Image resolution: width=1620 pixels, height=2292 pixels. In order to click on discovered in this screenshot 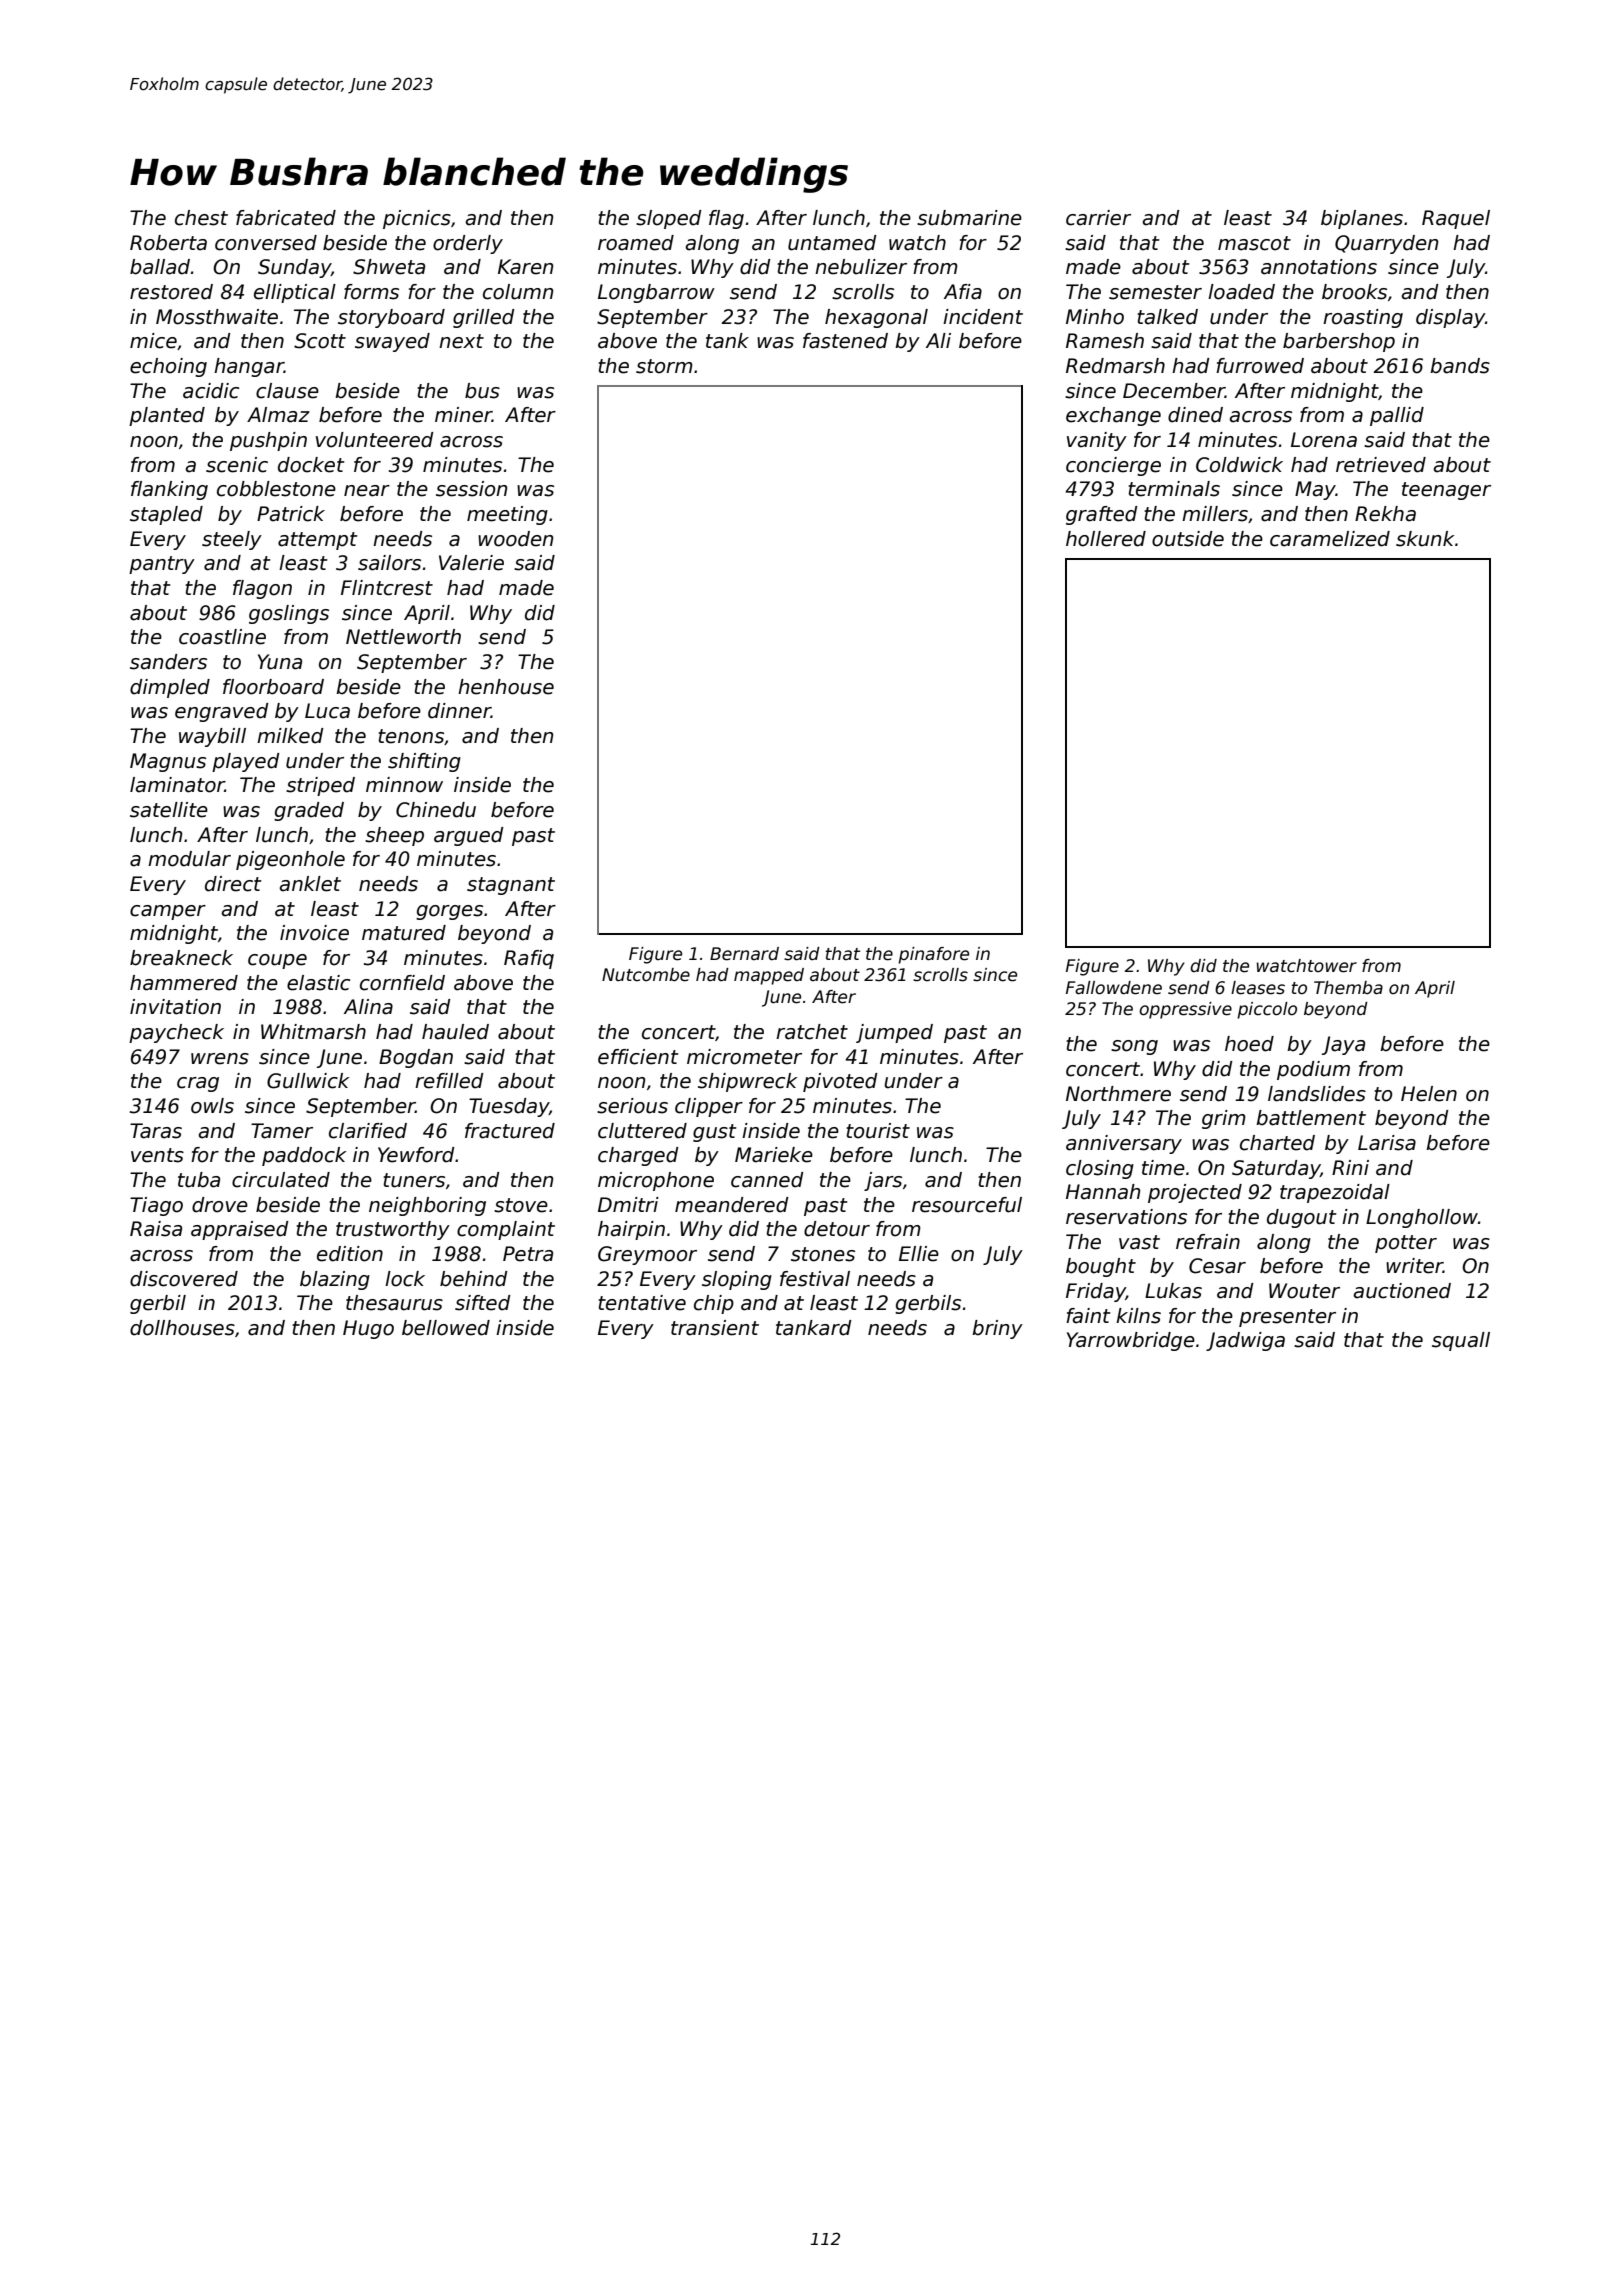, I will do `click(184, 1279)`.
